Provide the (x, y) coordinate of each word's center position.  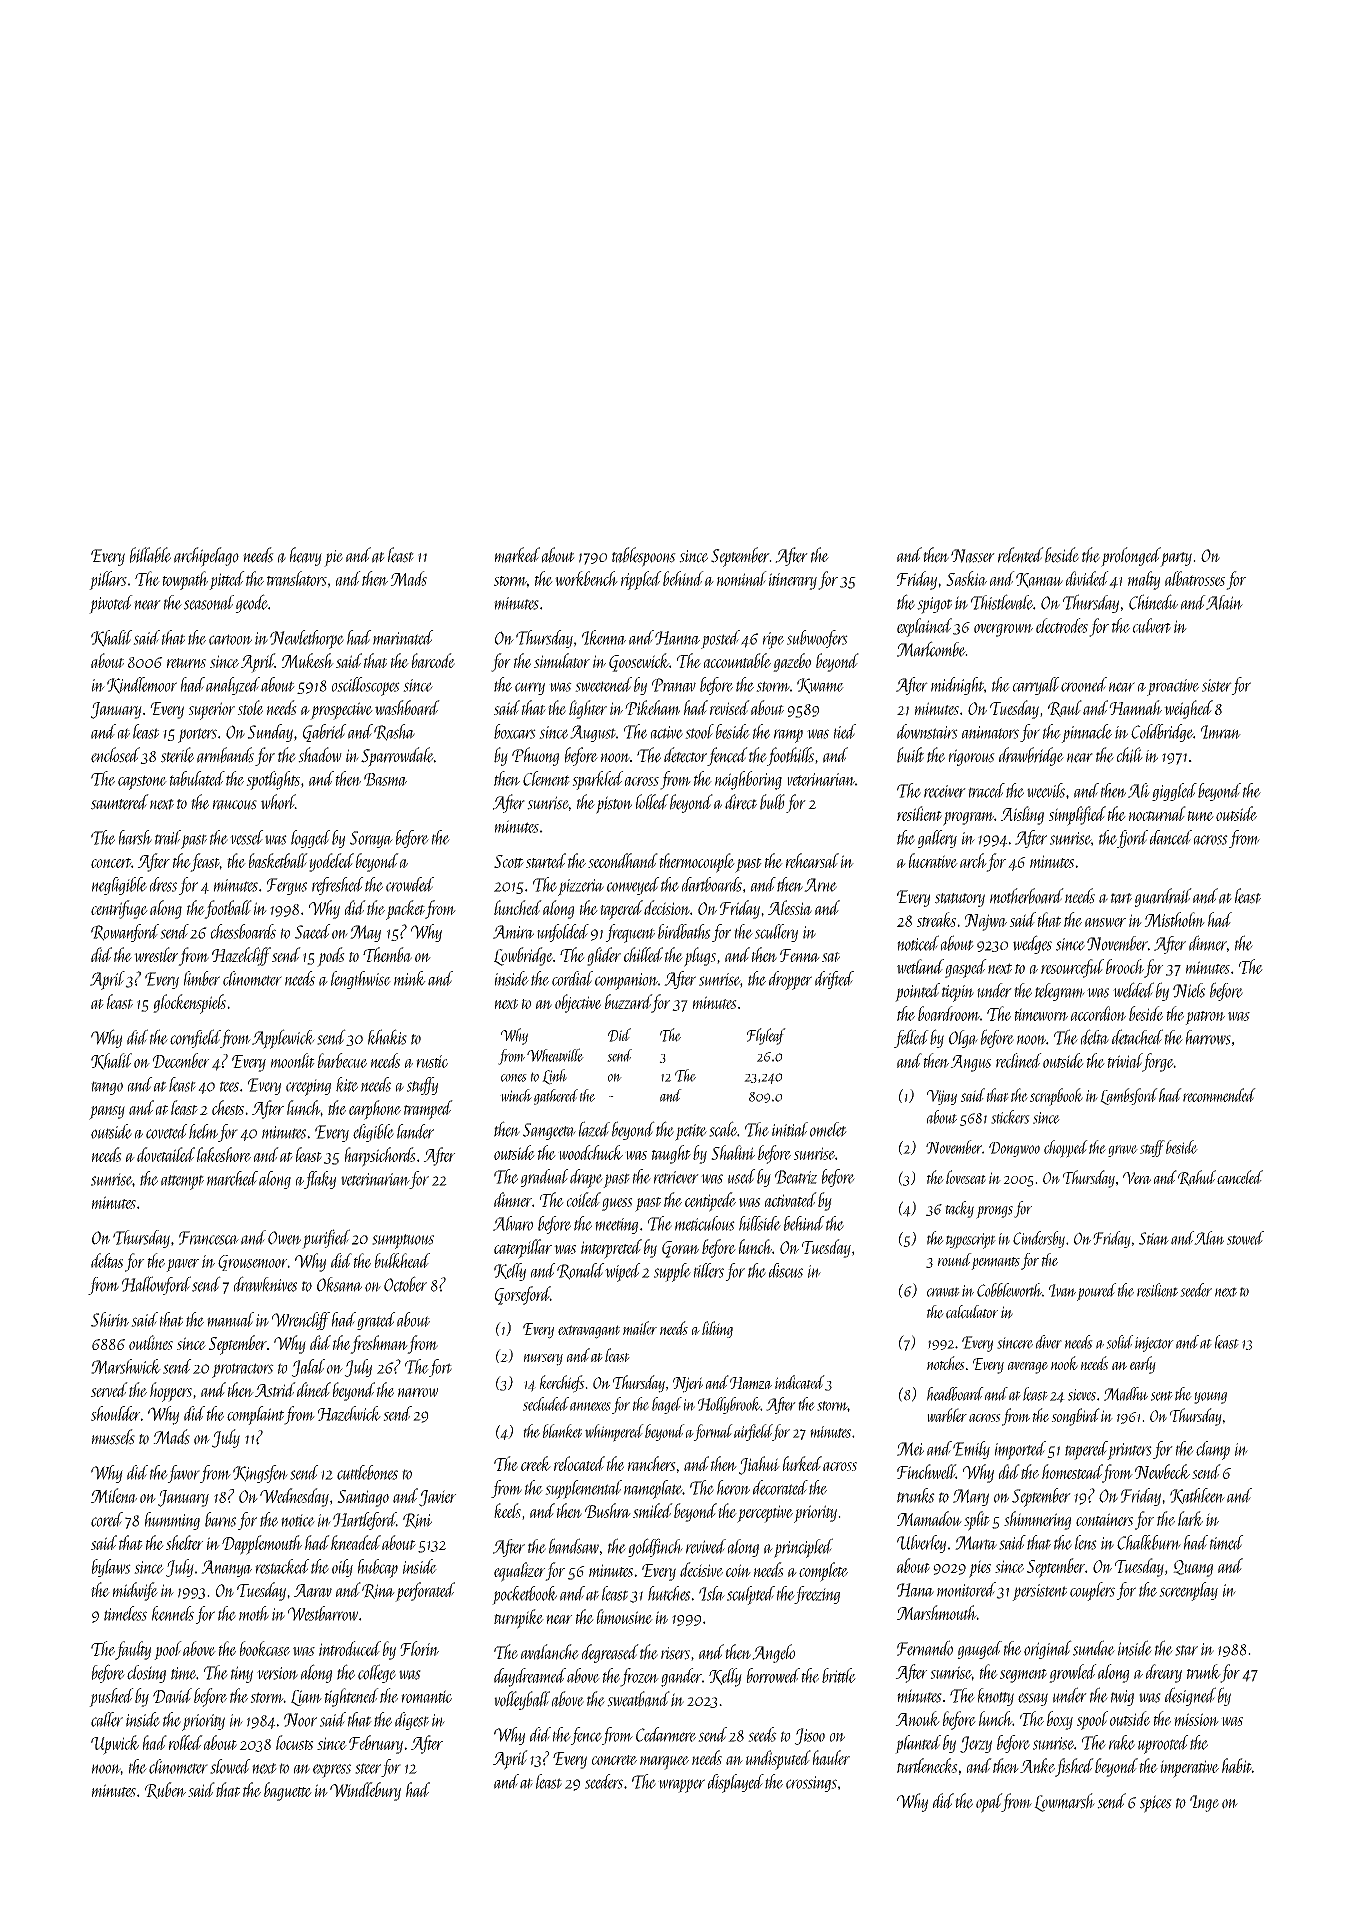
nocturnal (1157, 813)
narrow (418, 1392)
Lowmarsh (1064, 1802)
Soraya (371, 839)
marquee (664, 1763)
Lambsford (1129, 1096)
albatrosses (1195, 578)
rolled (186, 1742)
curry (530, 688)
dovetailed (166, 1154)
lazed (594, 1129)
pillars (108, 580)
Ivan (1062, 1290)
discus (786, 1270)
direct (741, 802)
